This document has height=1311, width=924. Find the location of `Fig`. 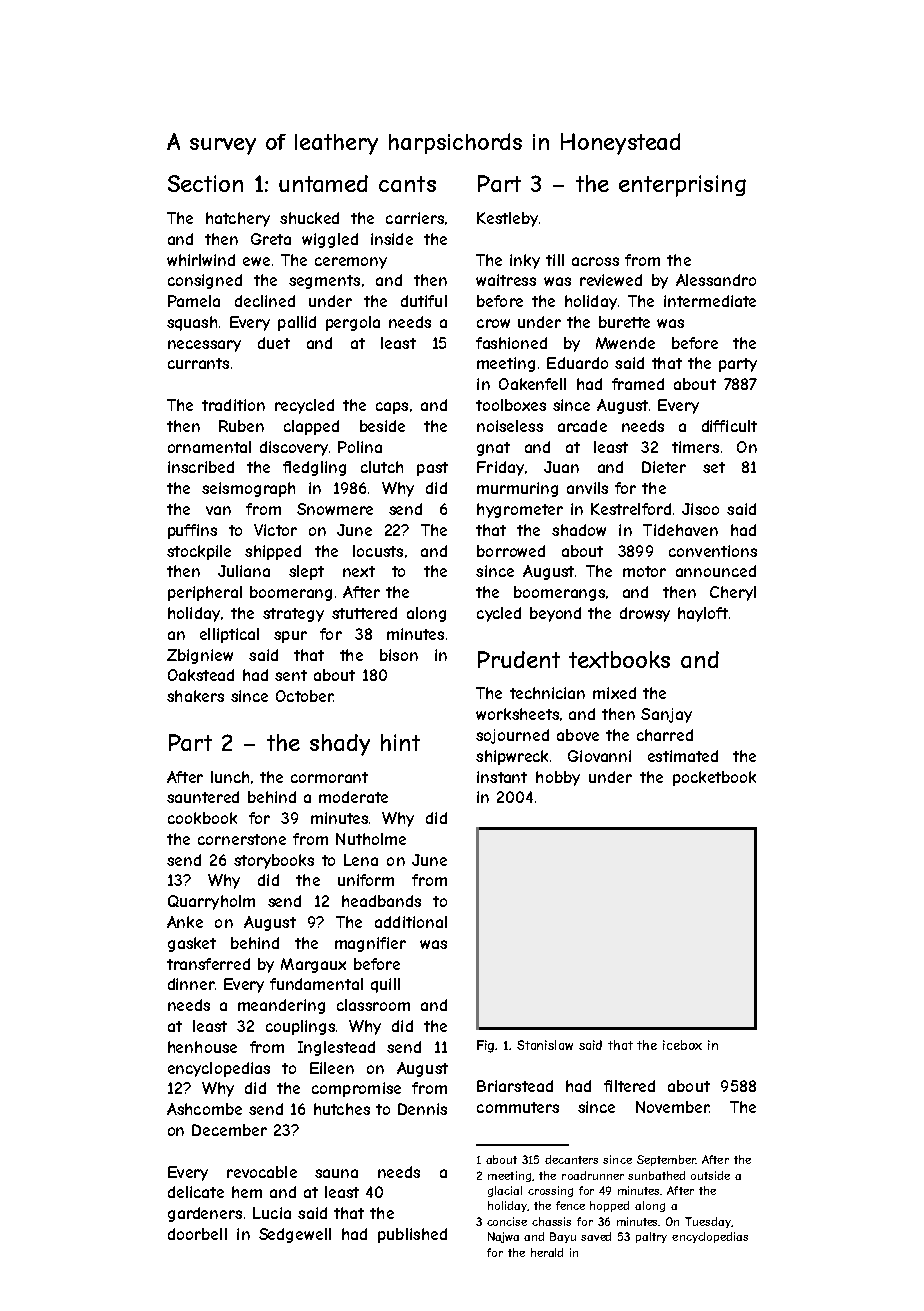

Fig is located at coordinates (486, 1046).
